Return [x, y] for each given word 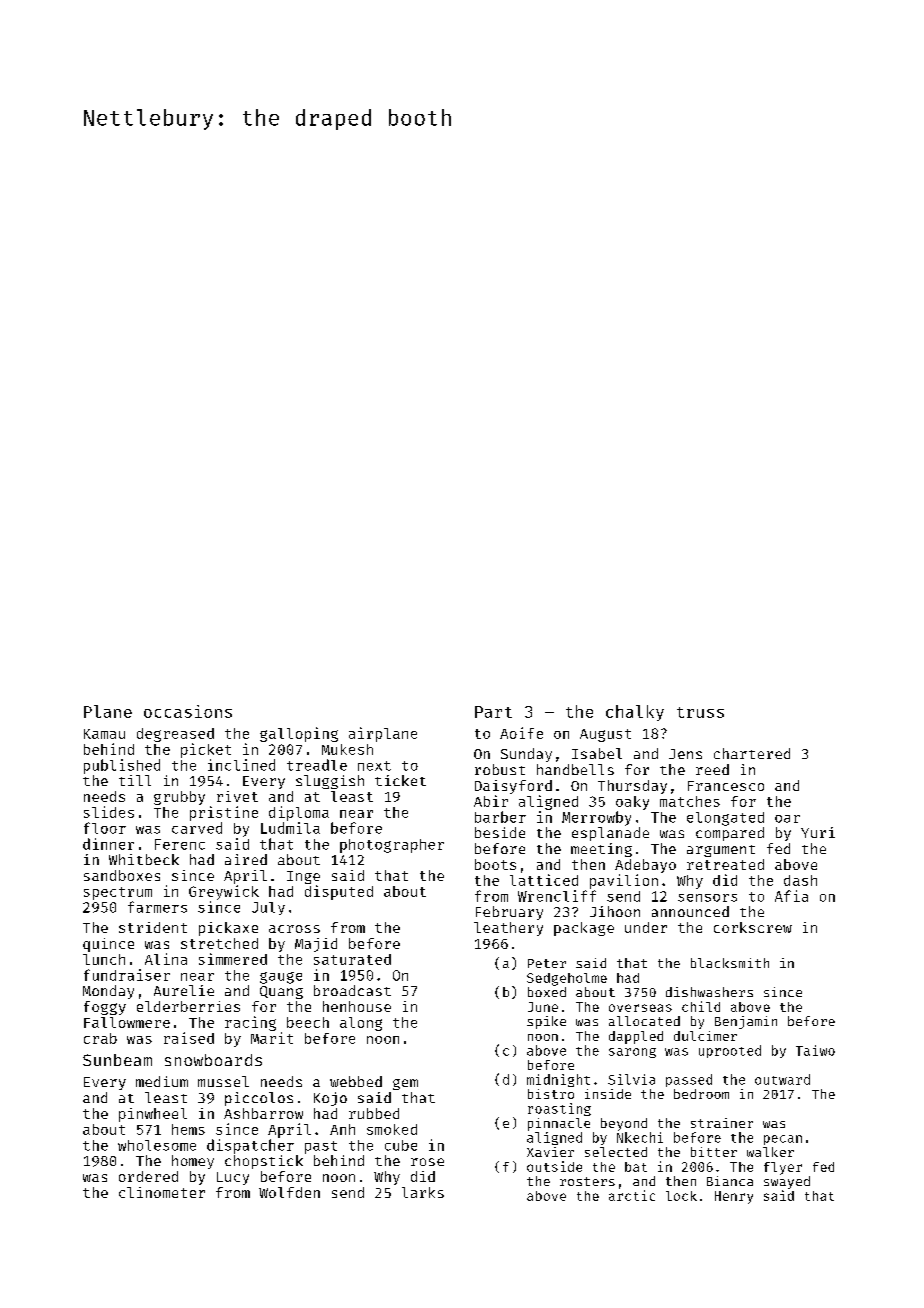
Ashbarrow [263, 1113]
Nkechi [640, 1137]
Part [493, 712]
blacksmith [730, 963]
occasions [188, 711]
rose [427, 1162]
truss [700, 712]
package [584, 929]
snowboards [213, 1060]
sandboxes [122, 875]
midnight [558, 1080]
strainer [722, 1123]
